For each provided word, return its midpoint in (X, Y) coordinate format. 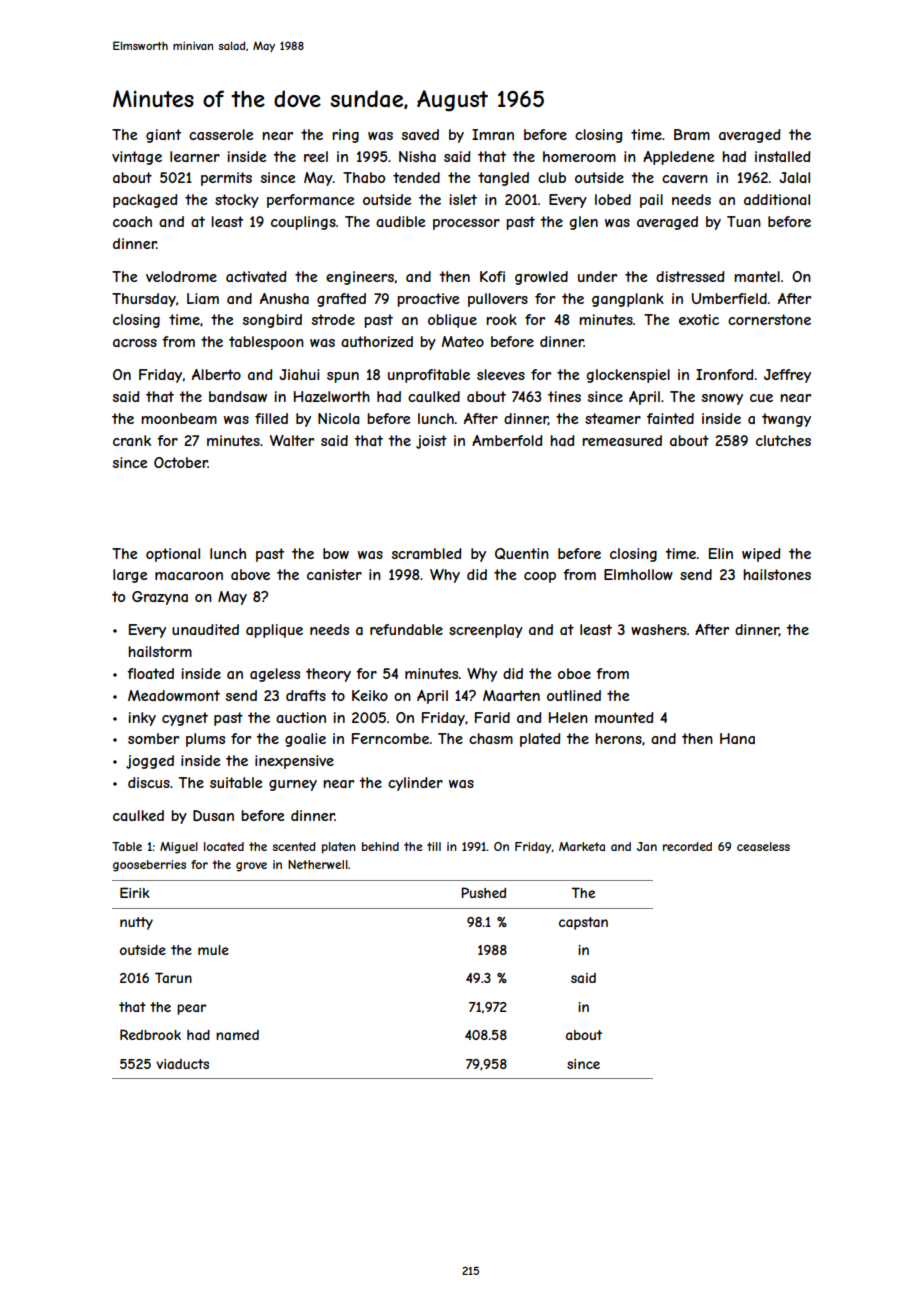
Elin (721, 553)
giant (163, 136)
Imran (493, 134)
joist (431, 442)
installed (782, 156)
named (237, 1035)
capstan (583, 923)
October (181, 462)
